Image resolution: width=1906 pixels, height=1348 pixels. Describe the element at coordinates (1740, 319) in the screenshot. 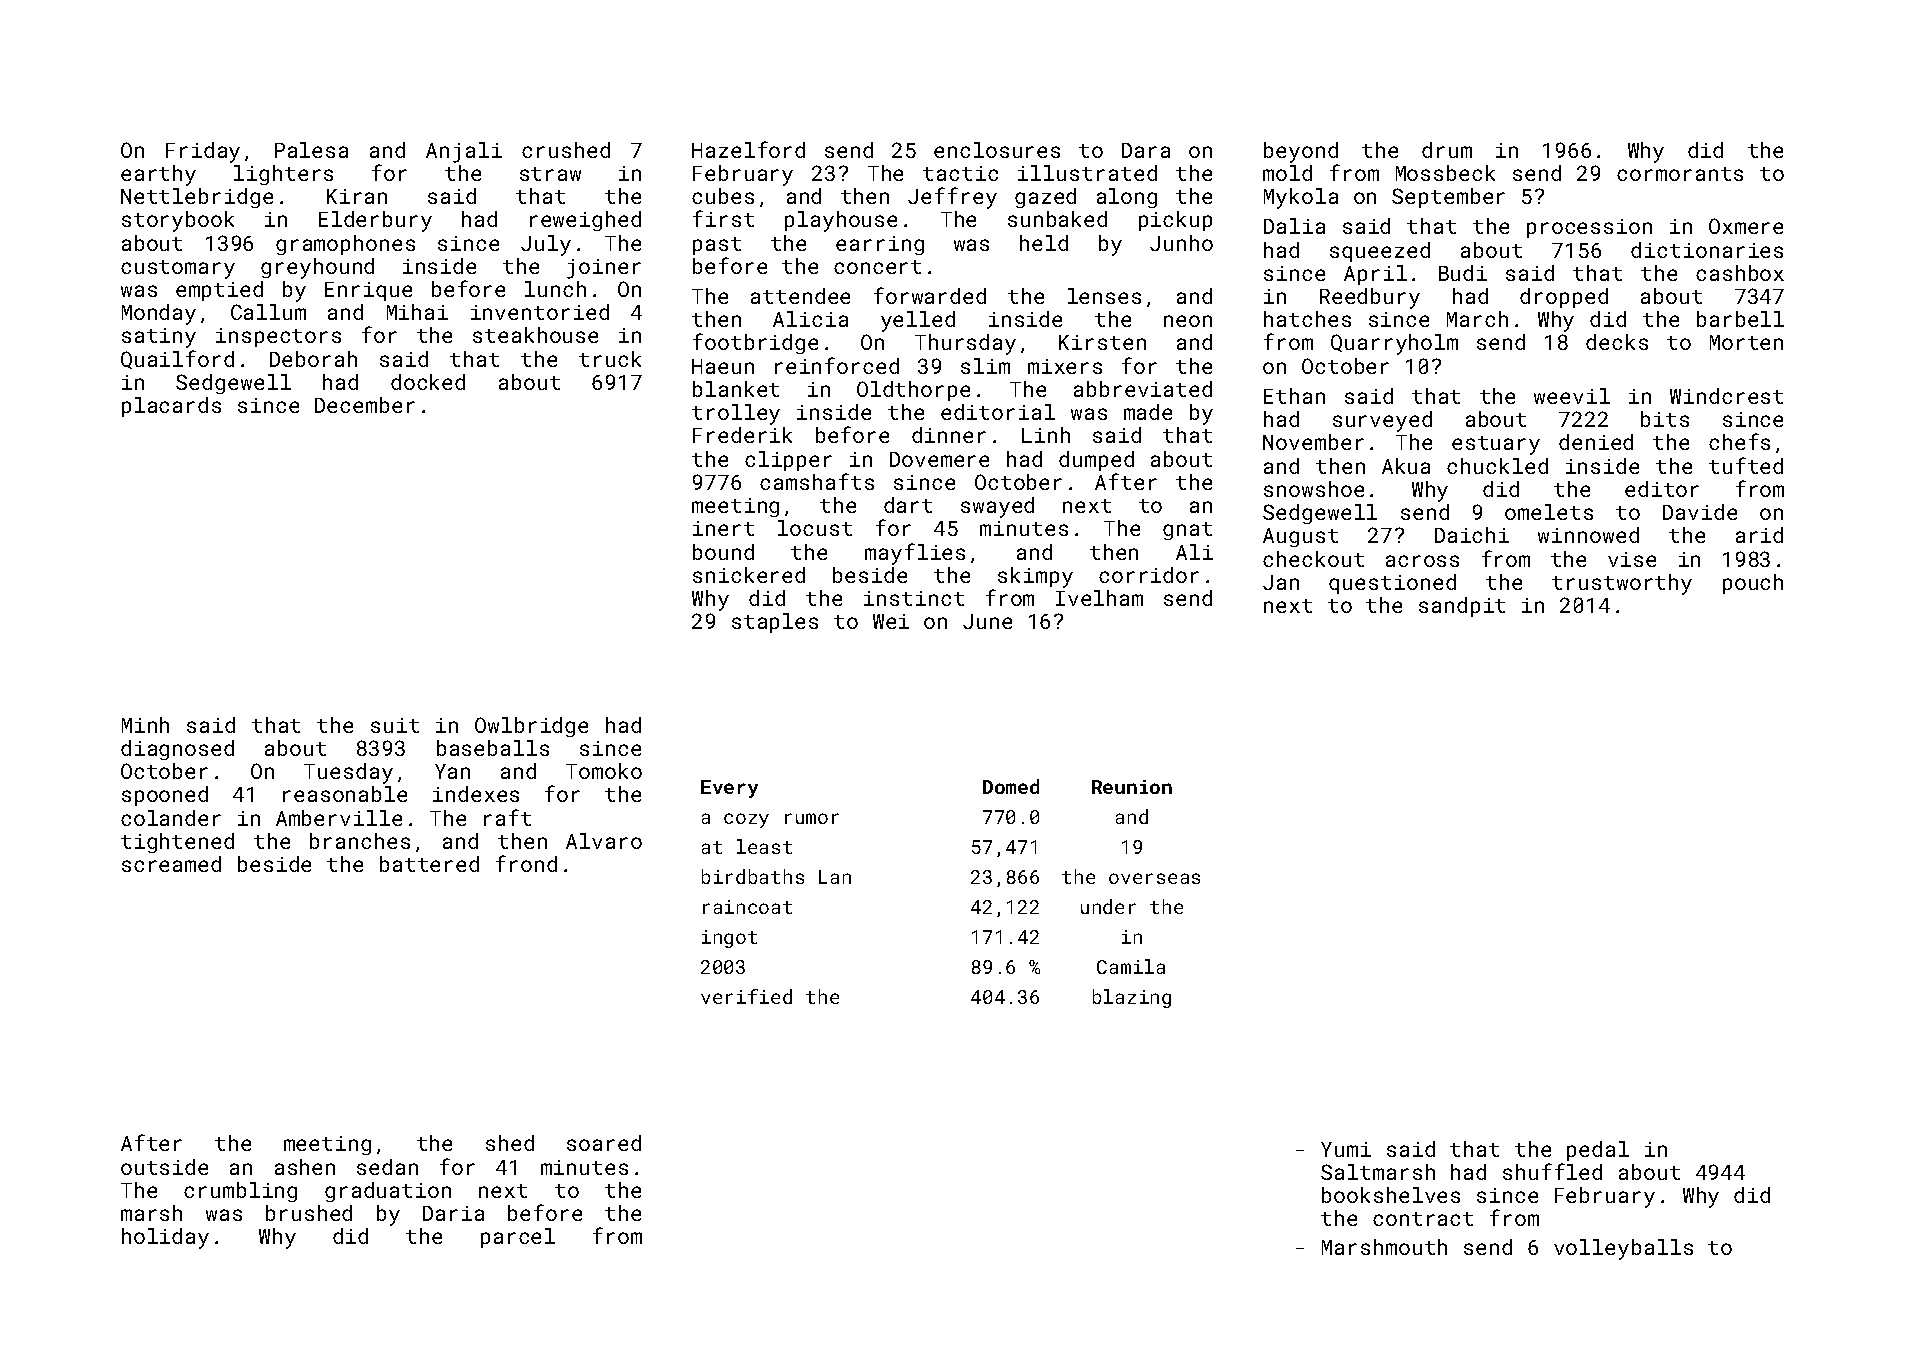

I see `barbell` at that location.
